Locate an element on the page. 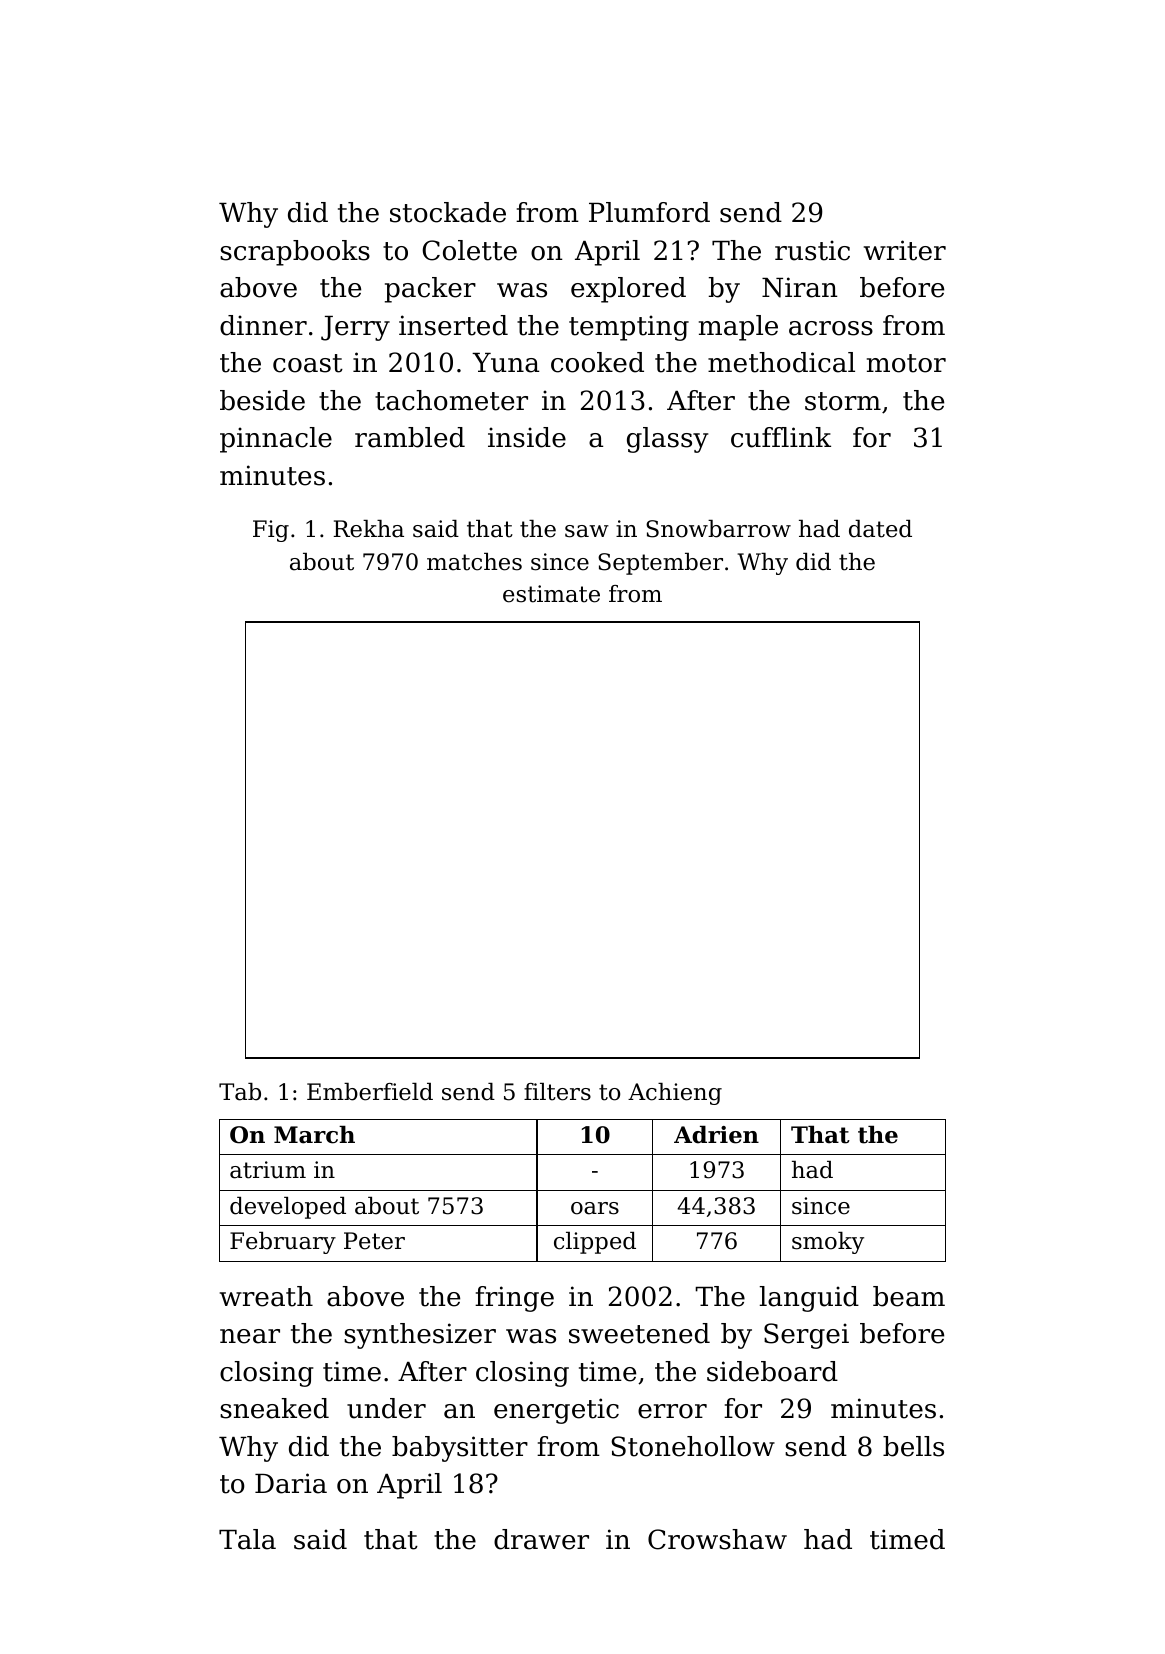  Tab is located at coordinates (240, 1092).
